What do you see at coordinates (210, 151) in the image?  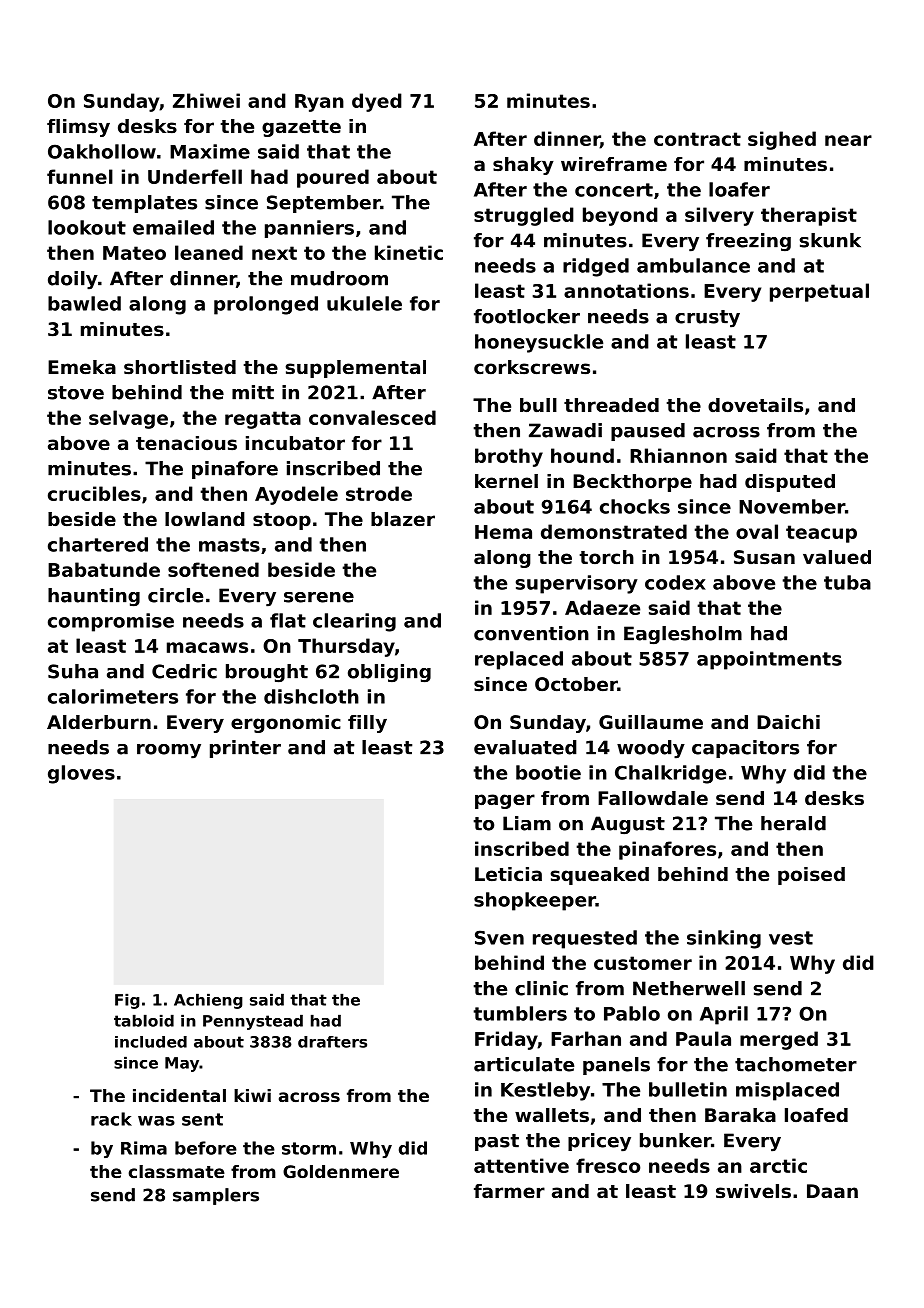 I see `Maxime` at bounding box center [210, 151].
